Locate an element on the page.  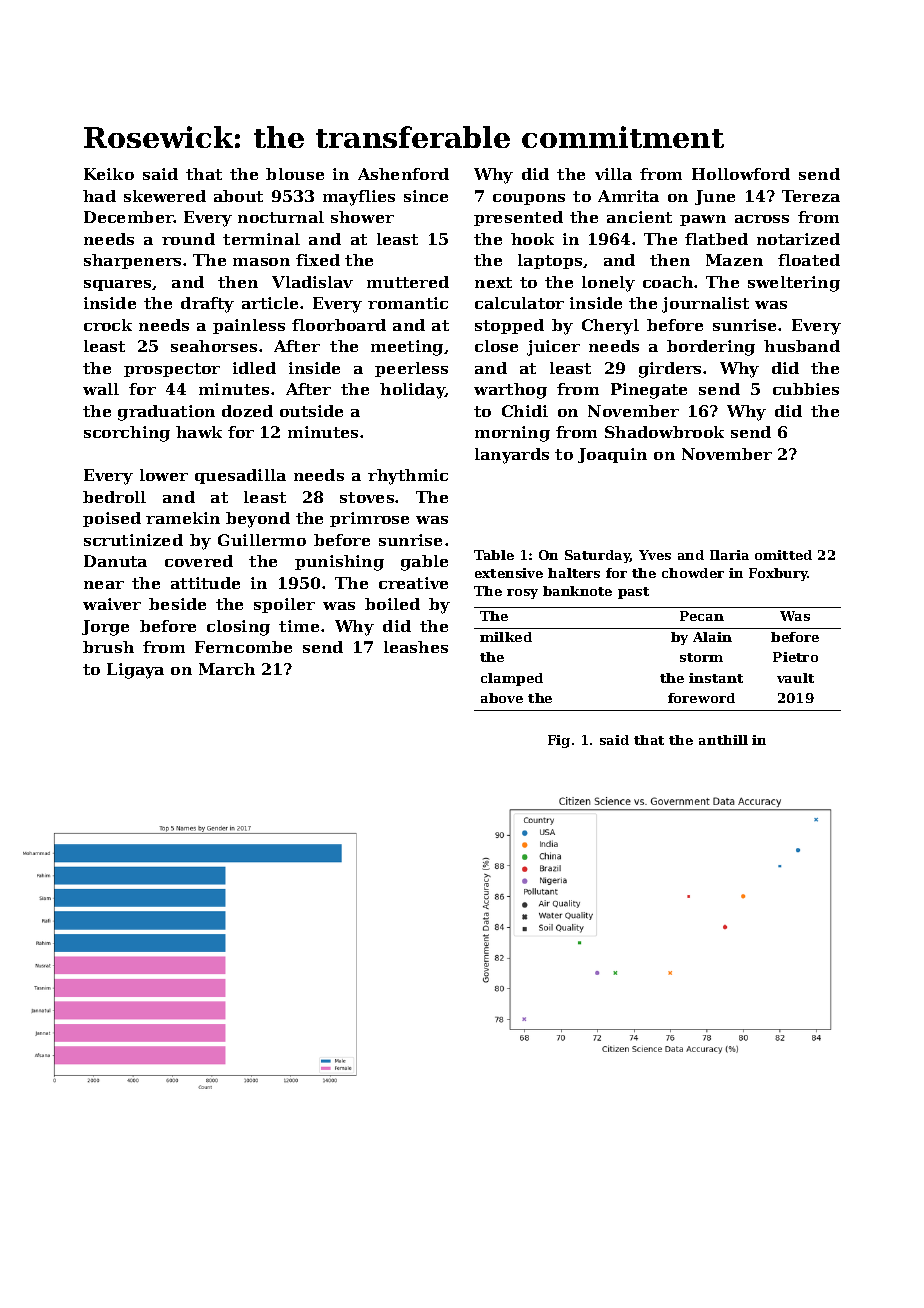
spoiler is located at coordinates (284, 605).
